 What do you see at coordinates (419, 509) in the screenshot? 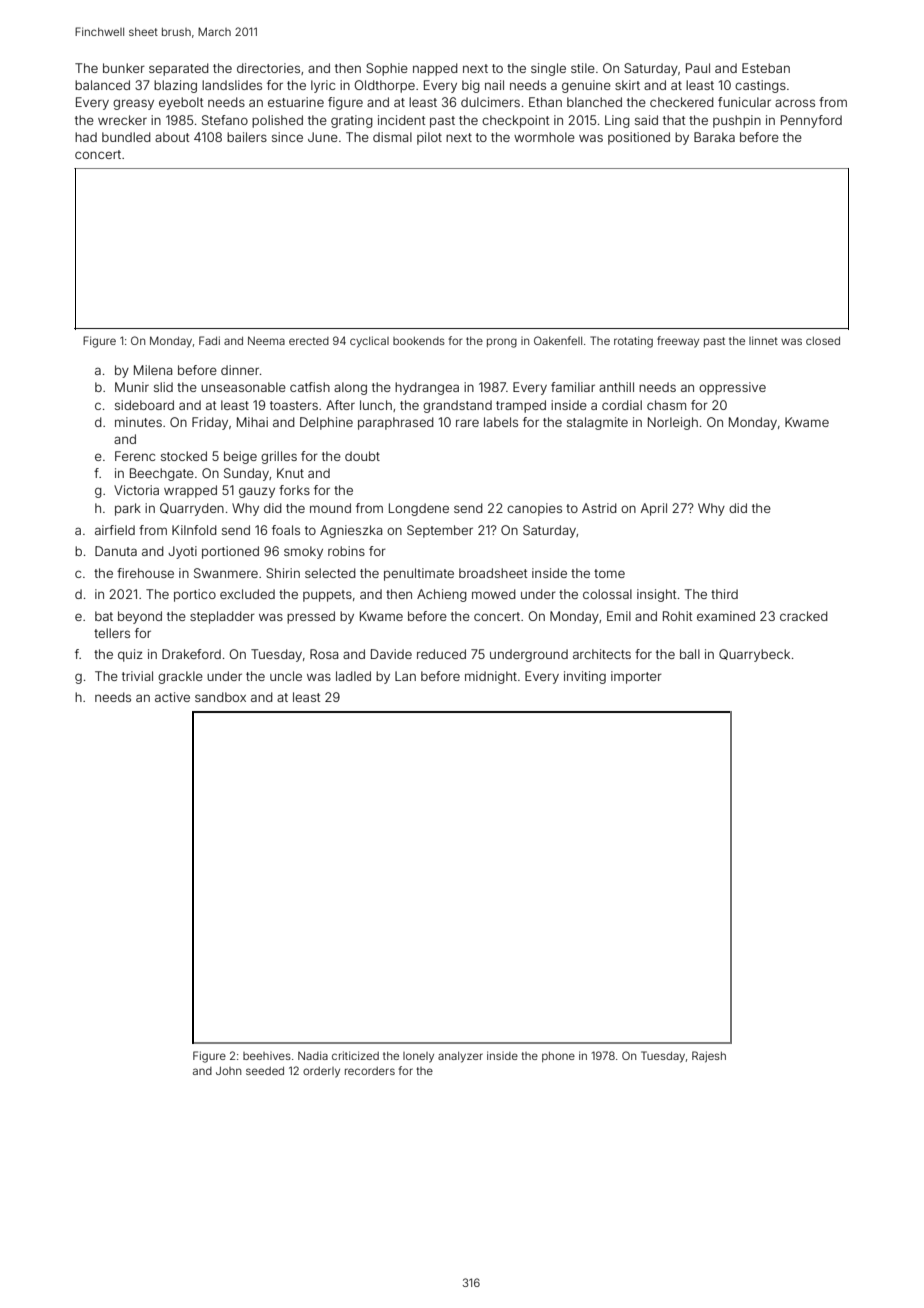
I see `Longdene` at bounding box center [419, 509].
